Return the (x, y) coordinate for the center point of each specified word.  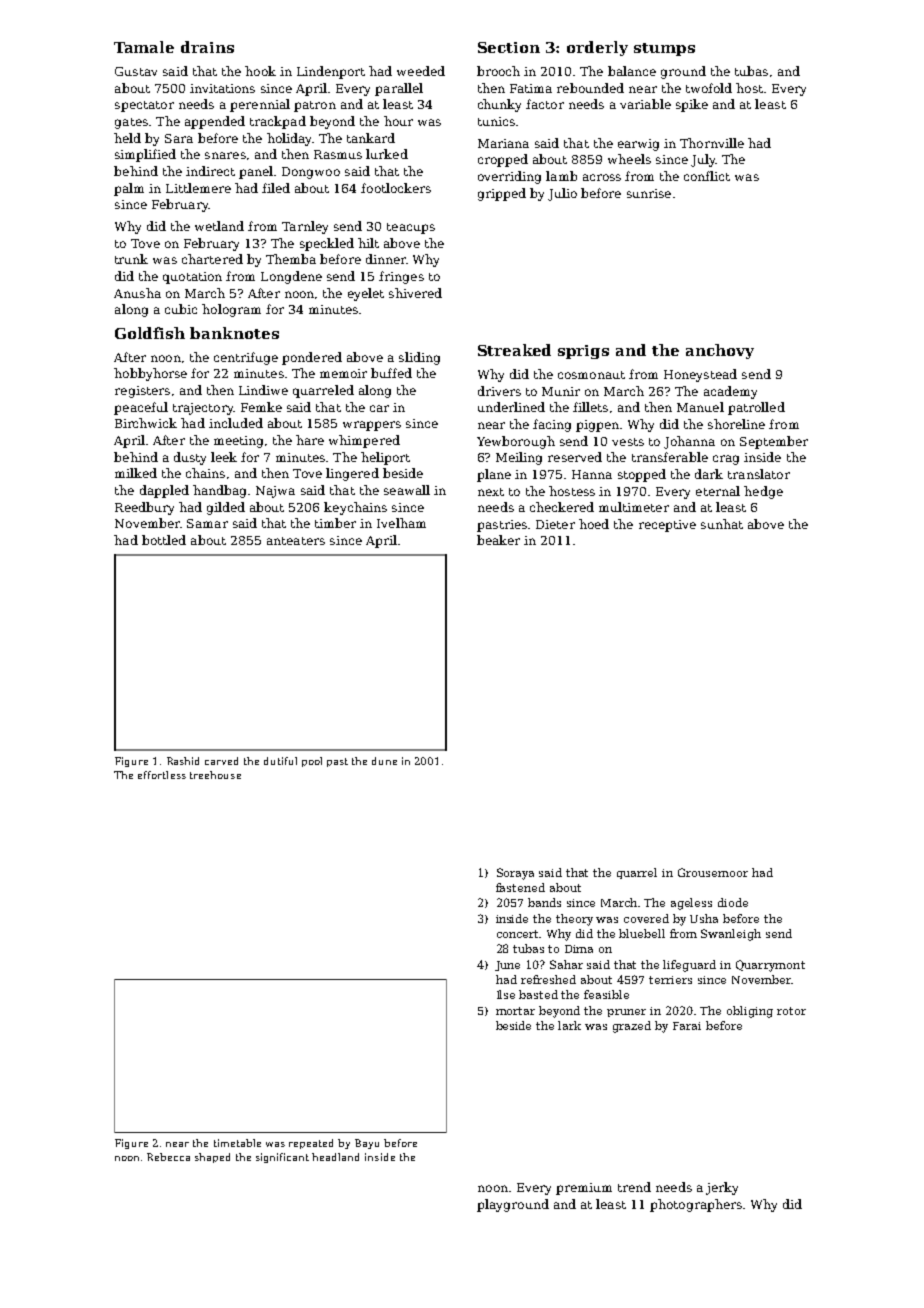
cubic (181, 309)
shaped (212, 1158)
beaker (498, 540)
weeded (421, 71)
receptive (667, 526)
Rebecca (168, 1157)
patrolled (756, 408)
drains (207, 47)
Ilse (506, 994)
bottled (164, 540)
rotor (791, 1011)
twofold (709, 88)
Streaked (514, 350)
